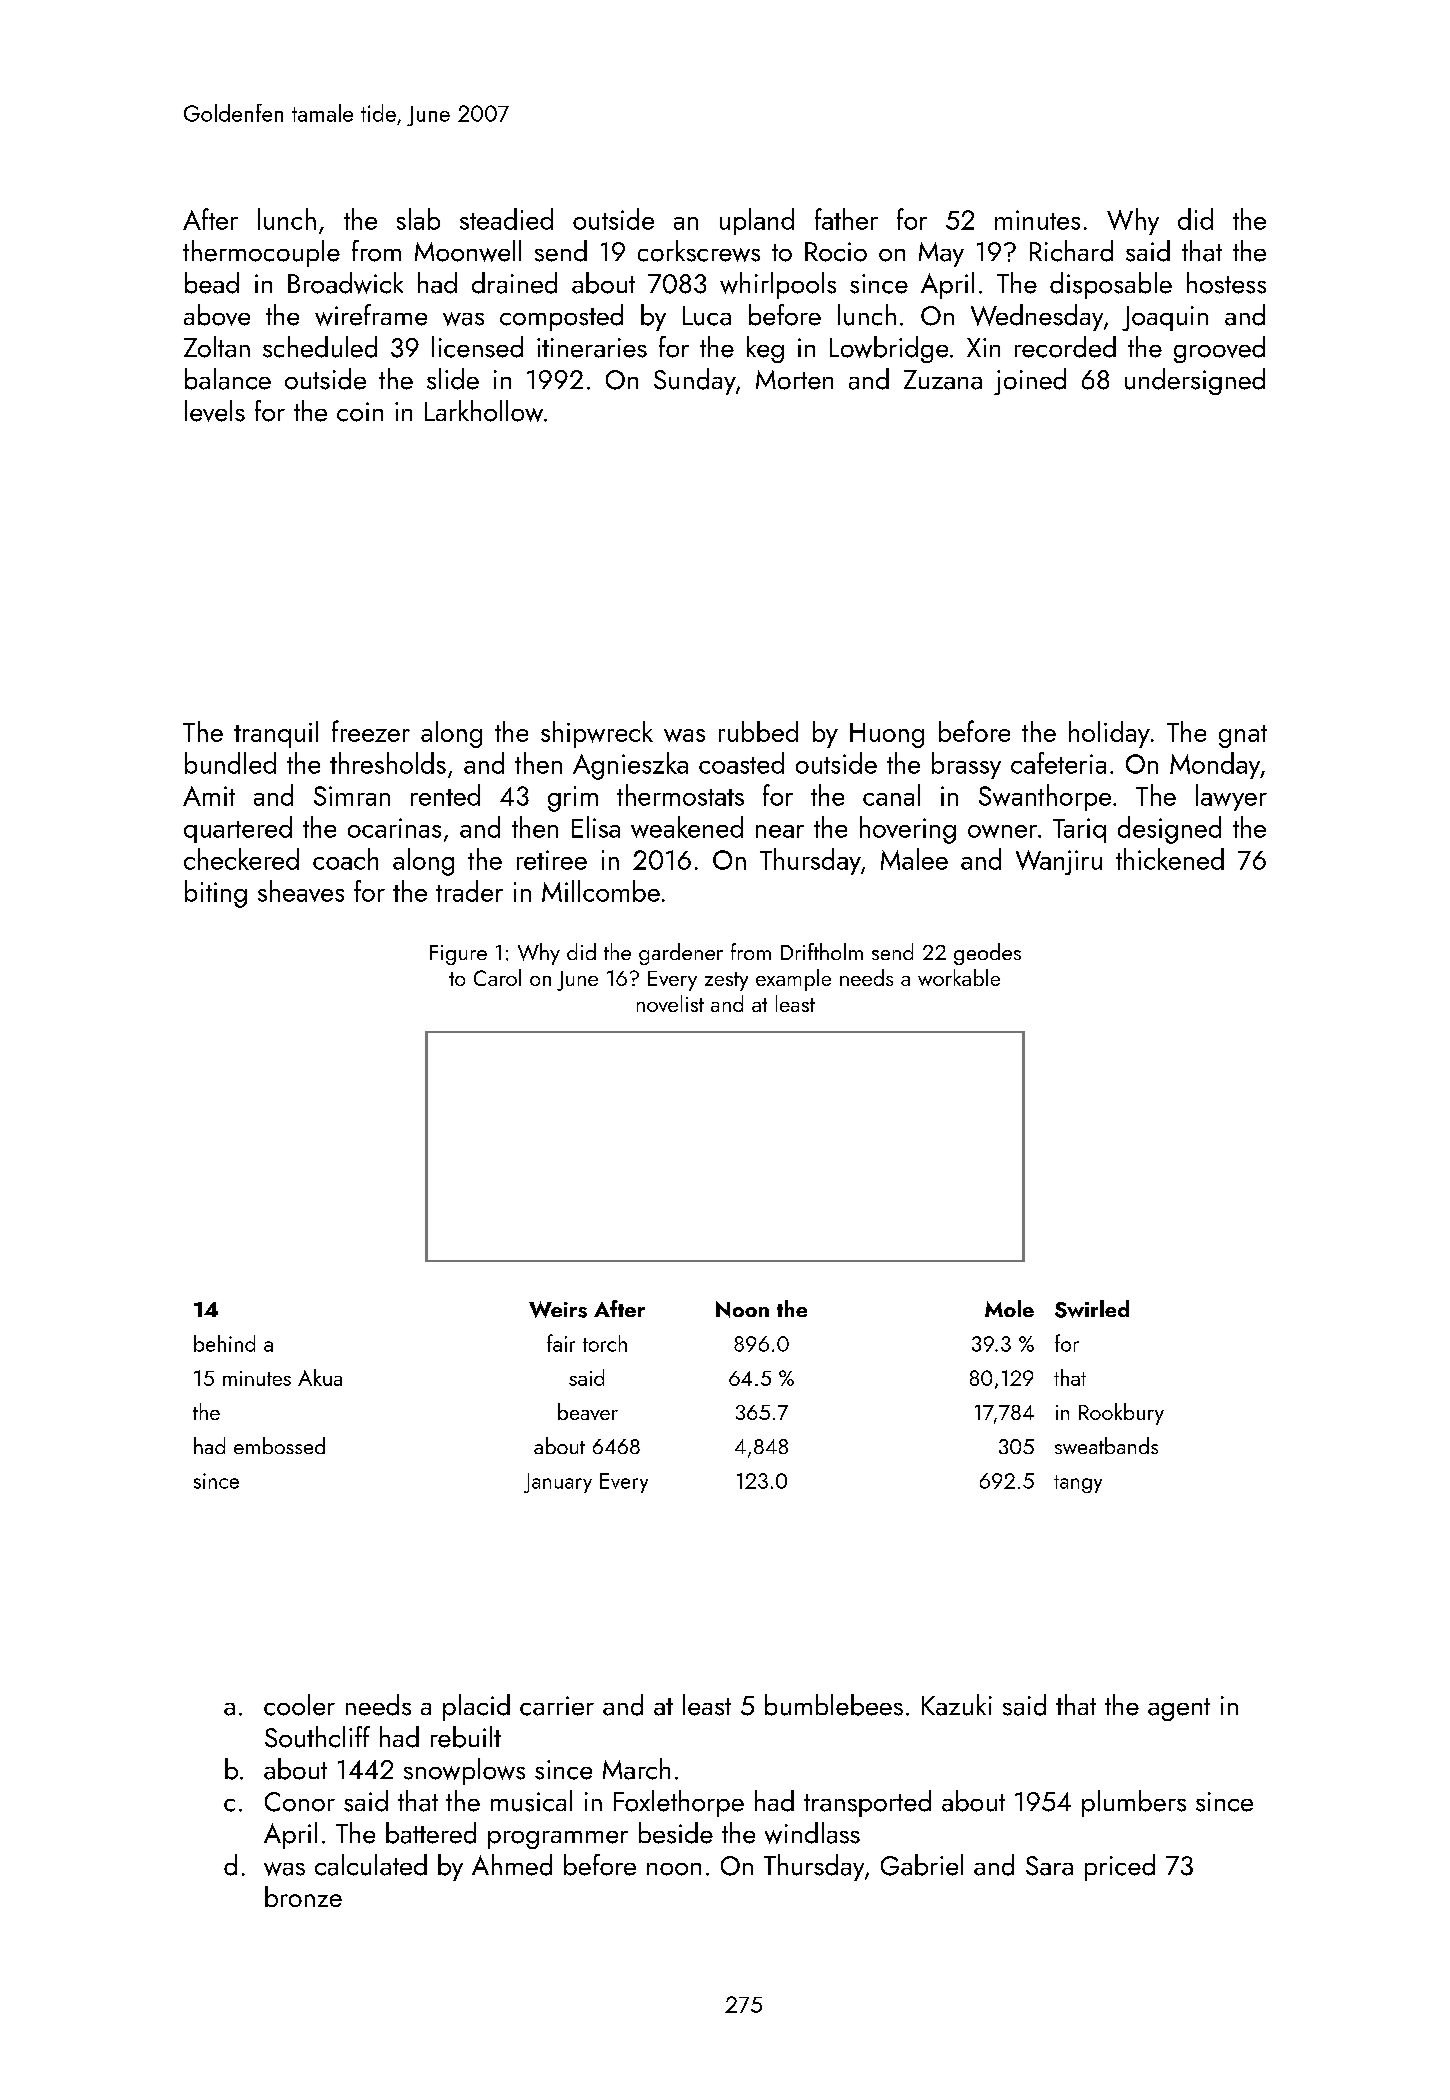 Image resolution: width=1450 pixels, height=2100 pixels. Describe the element at coordinates (758, 731) in the page. I see `rubbed` at that location.
